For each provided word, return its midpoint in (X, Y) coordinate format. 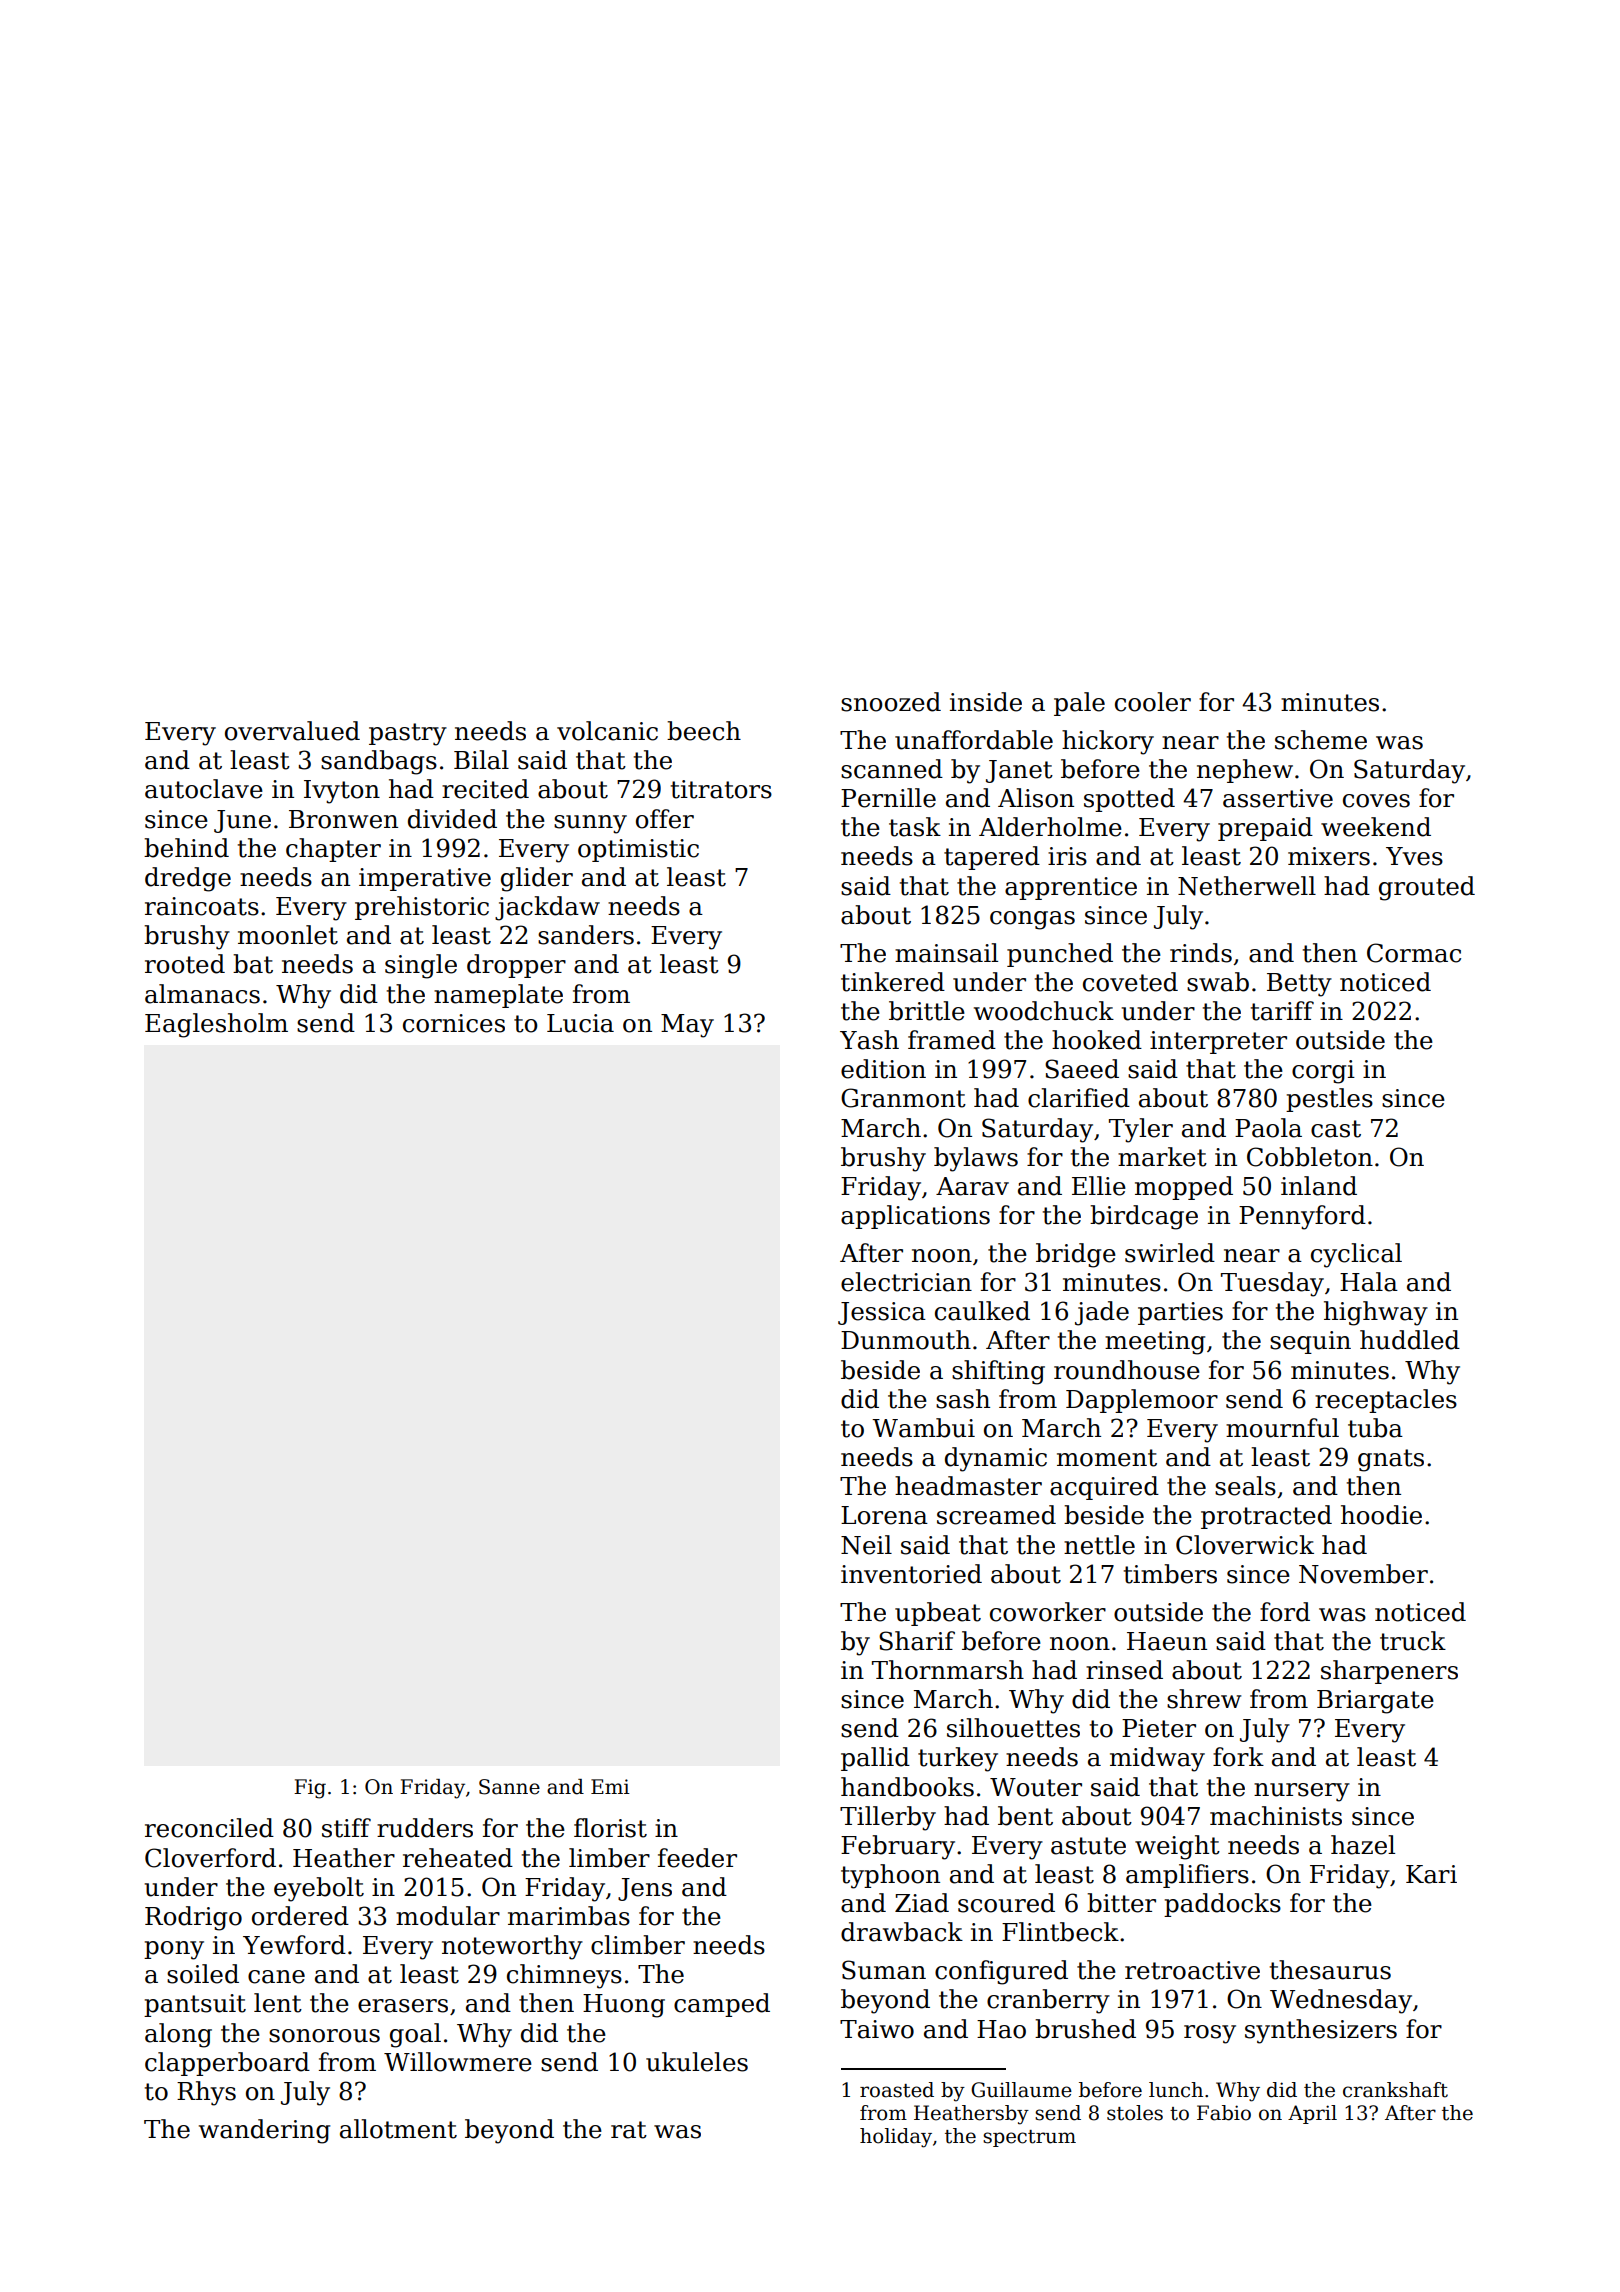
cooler (1153, 702)
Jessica (882, 1313)
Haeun (1167, 1641)
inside (986, 702)
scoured (1006, 1903)
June (242, 821)
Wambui (923, 1428)
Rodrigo (193, 1918)
